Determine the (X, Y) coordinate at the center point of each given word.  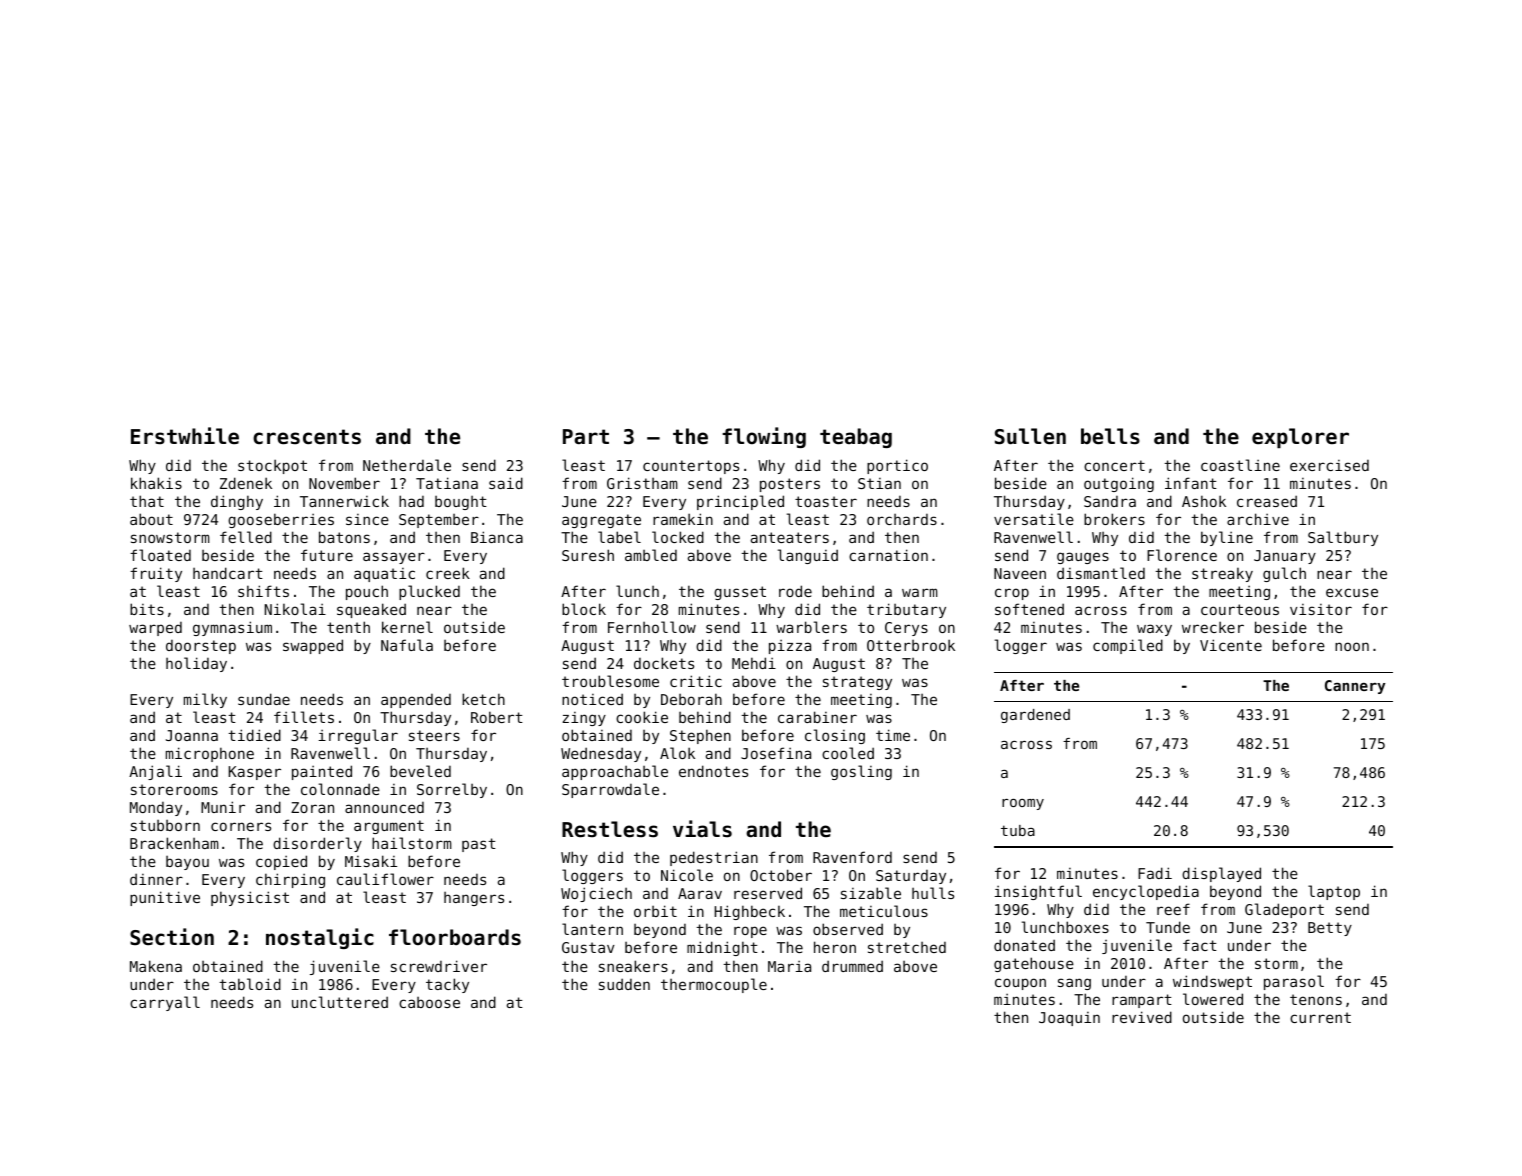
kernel (407, 627)
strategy (857, 683)
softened (1029, 609)
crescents (307, 437)
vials (702, 829)
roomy (1023, 804)
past (479, 845)
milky (205, 700)
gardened (1035, 716)
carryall (165, 1003)
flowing (764, 437)
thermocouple (714, 985)
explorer (1300, 438)
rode (795, 591)
